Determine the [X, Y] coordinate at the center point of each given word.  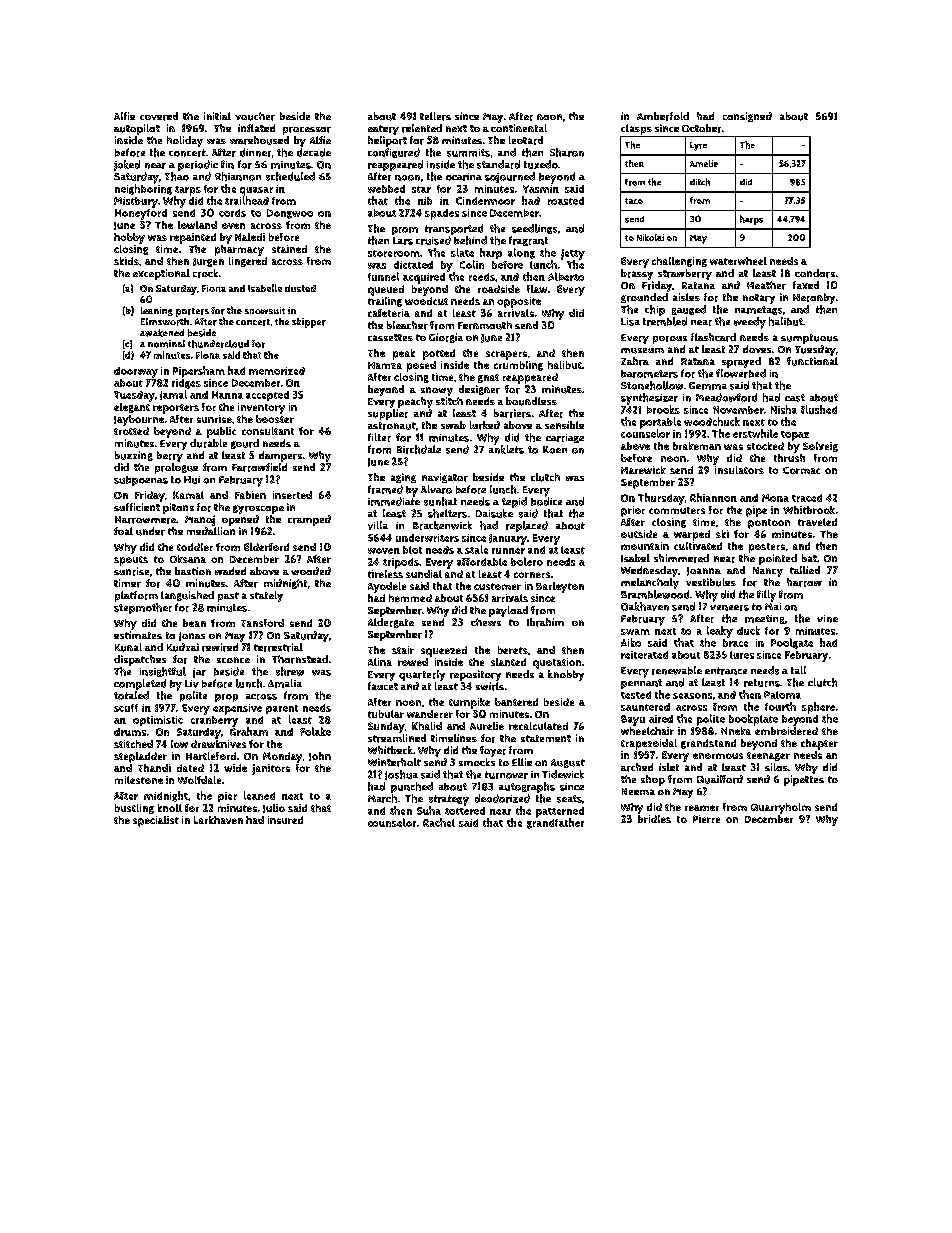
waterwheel [738, 261]
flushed [819, 409]
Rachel [439, 822]
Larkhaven [218, 820]
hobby [129, 238]
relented [422, 128]
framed [385, 489]
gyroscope [258, 509]
